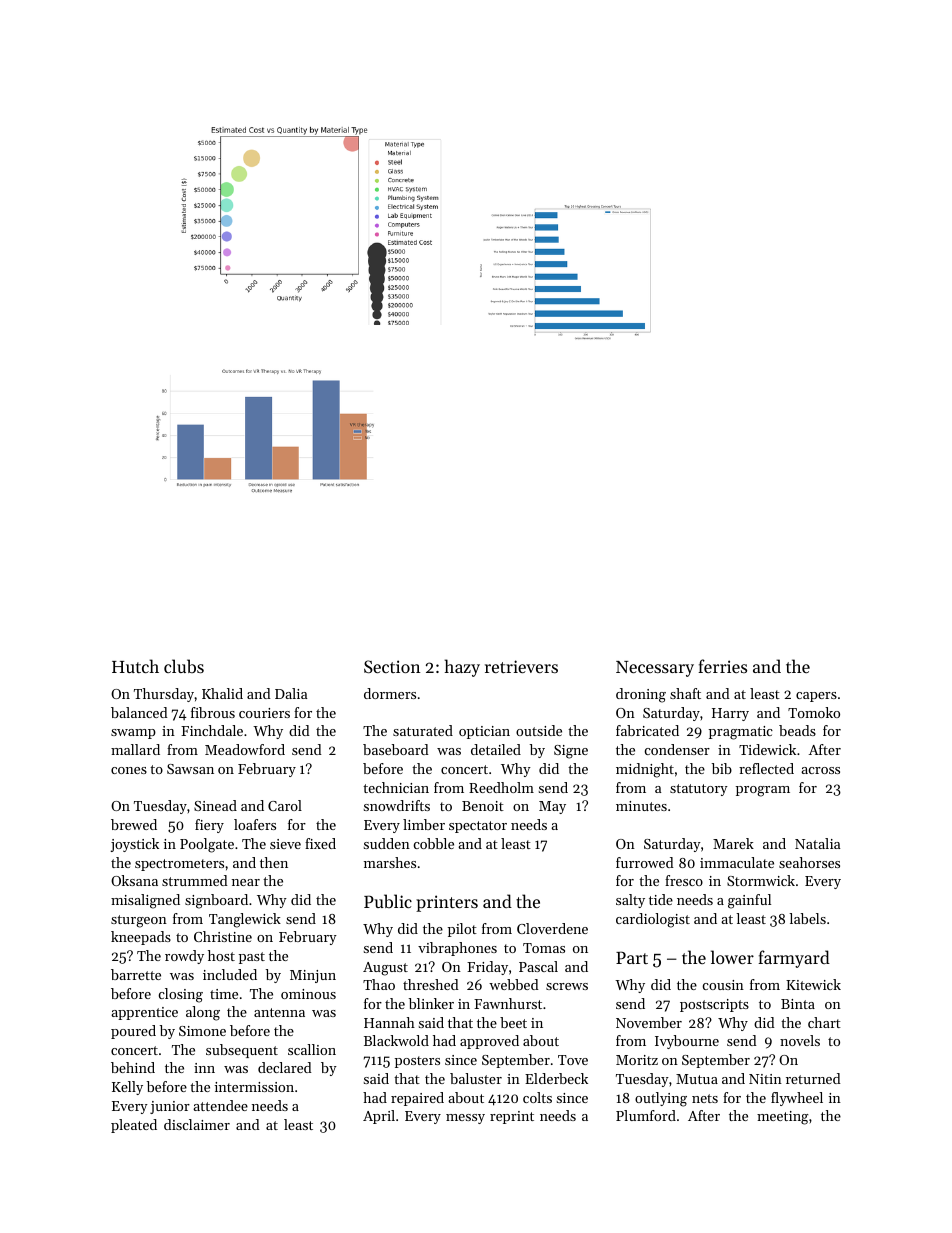 This screenshot has width=952, height=1233. I want to click on Hutch, so click(135, 666).
